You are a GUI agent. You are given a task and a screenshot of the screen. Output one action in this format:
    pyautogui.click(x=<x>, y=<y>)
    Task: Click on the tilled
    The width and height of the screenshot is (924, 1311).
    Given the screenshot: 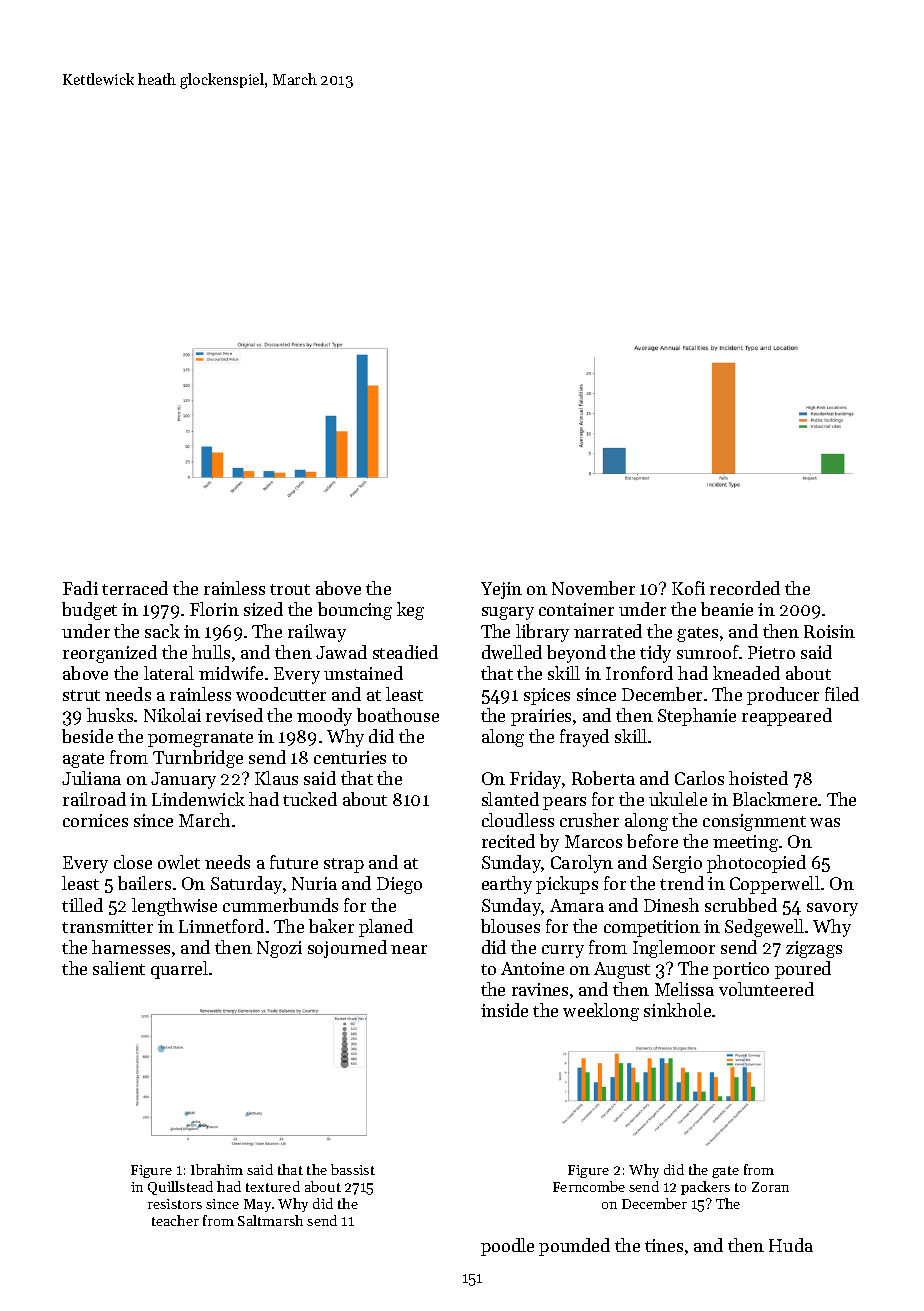 What is the action you would take?
    pyautogui.click(x=82, y=905)
